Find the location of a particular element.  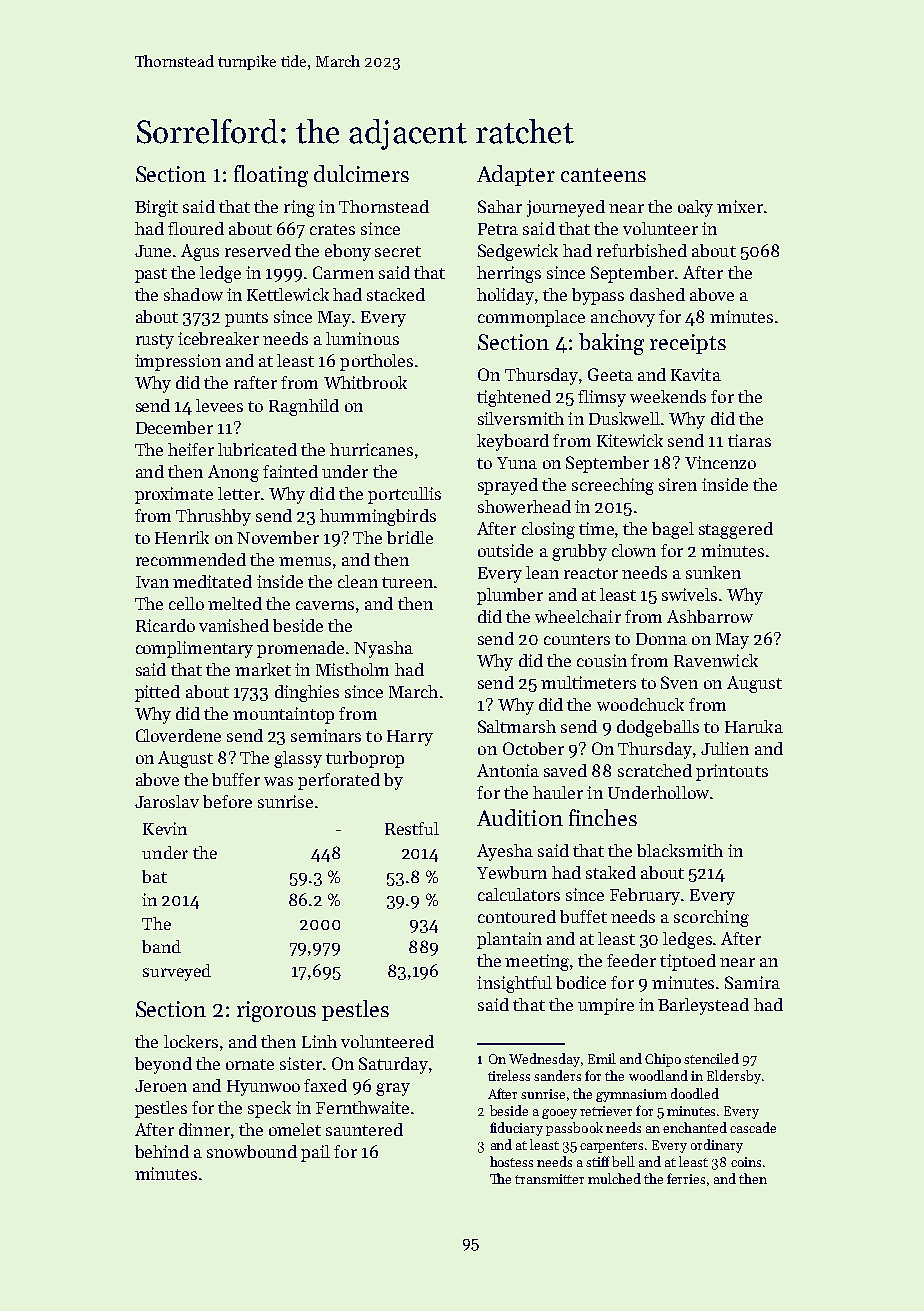

Birgit is located at coordinates (156, 208).
